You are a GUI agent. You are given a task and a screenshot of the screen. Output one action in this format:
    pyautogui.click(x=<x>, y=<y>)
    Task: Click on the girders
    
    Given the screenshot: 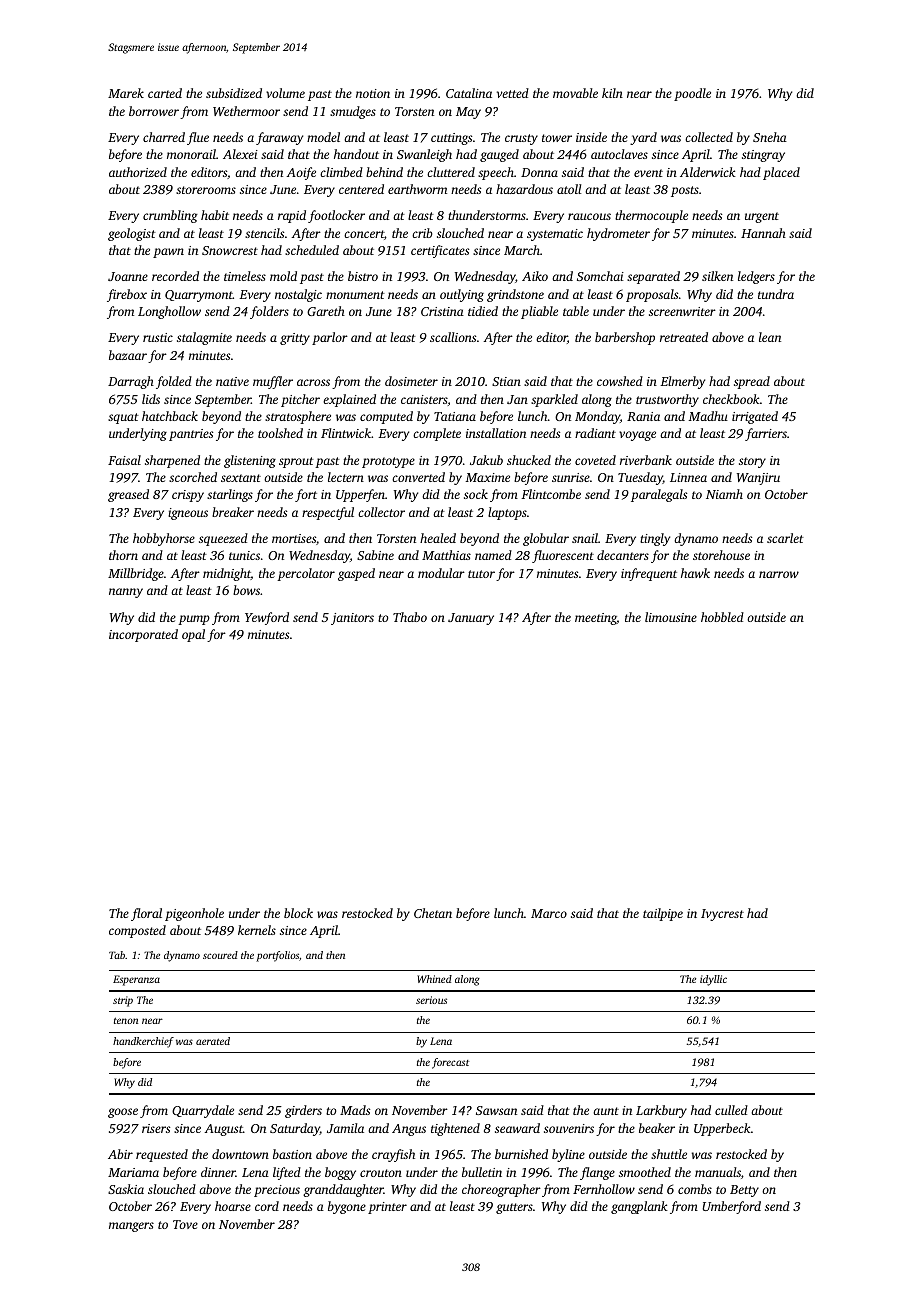 What is the action you would take?
    pyautogui.click(x=303, y=1111)
